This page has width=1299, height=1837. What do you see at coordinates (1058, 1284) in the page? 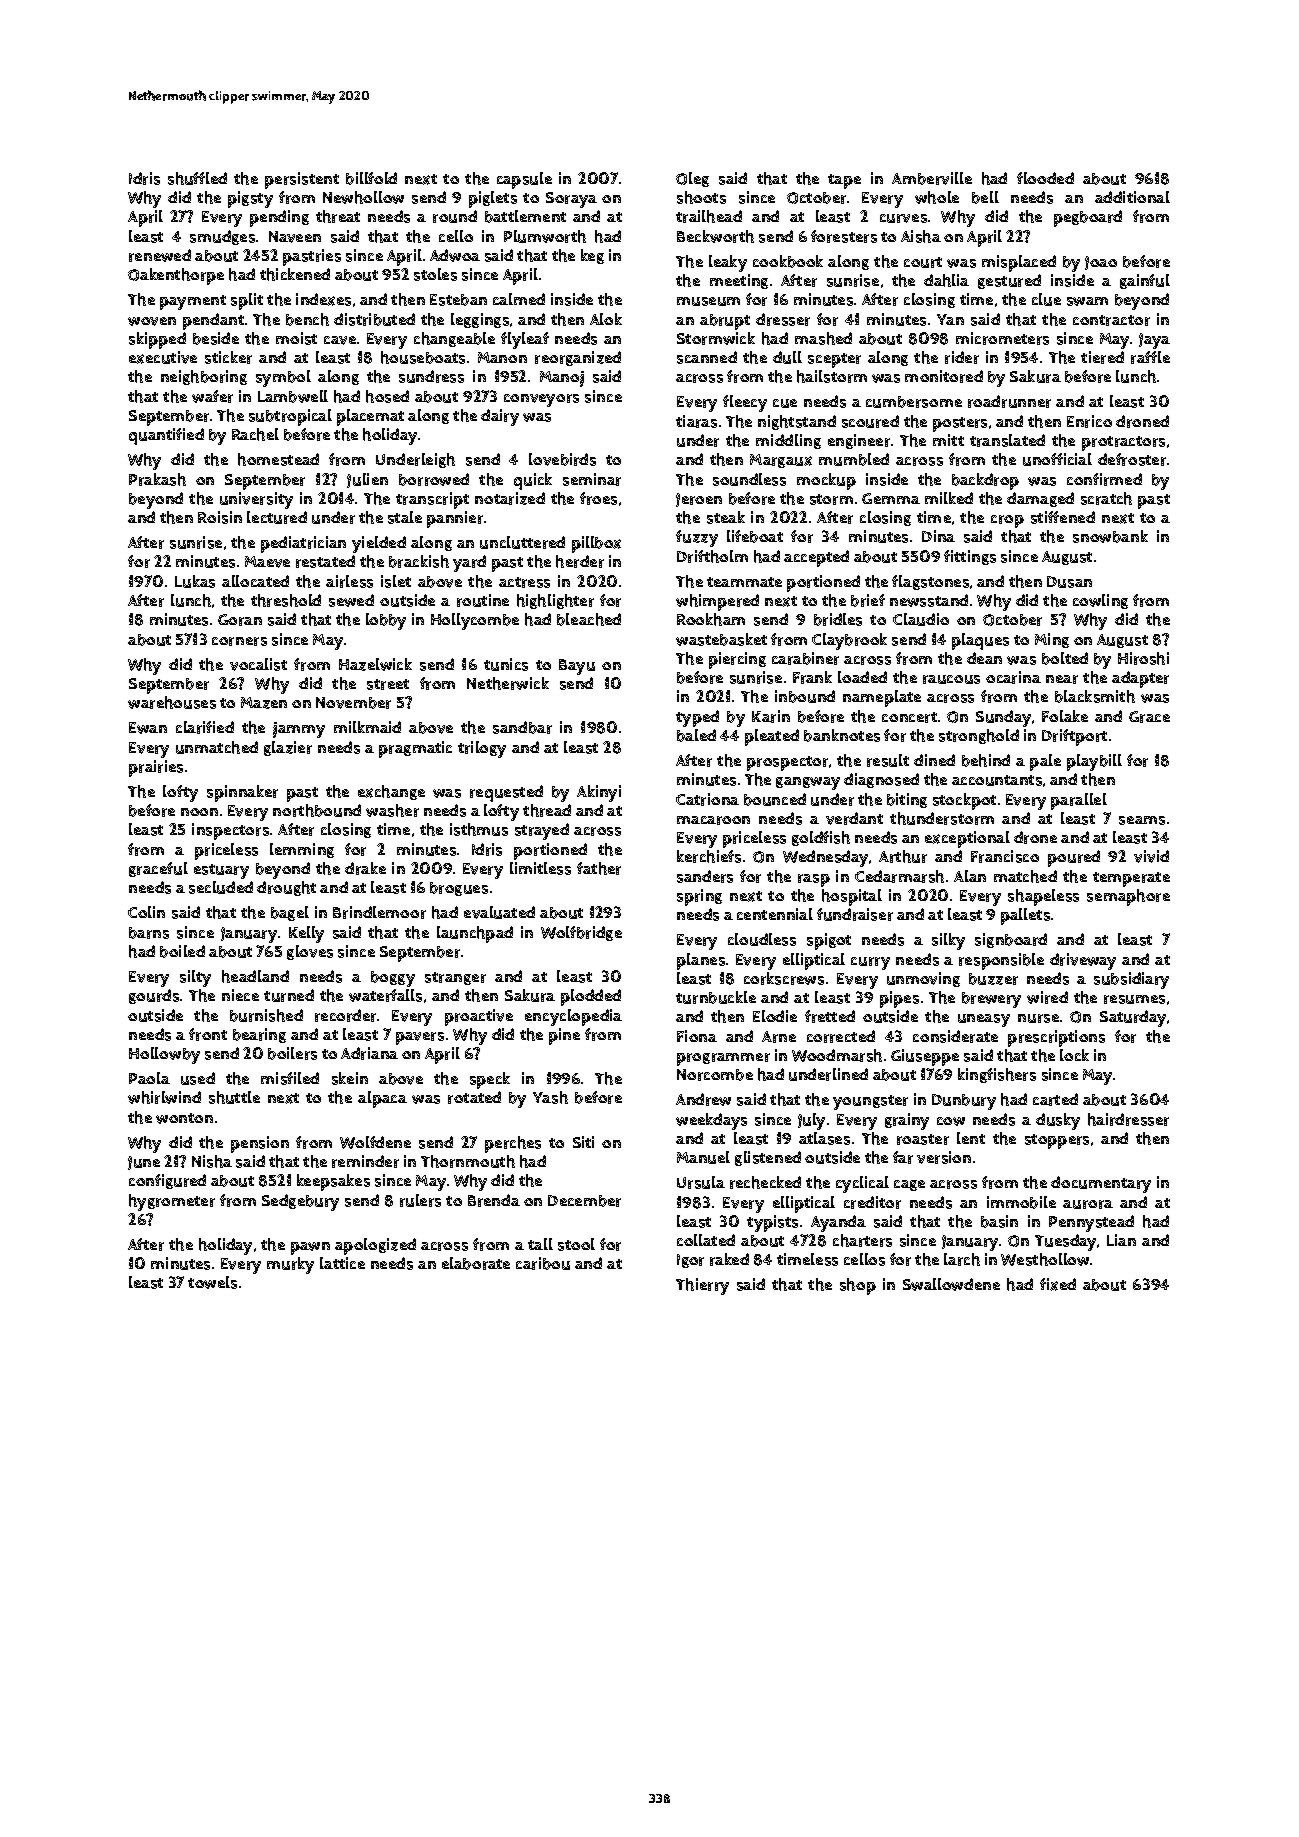
I see `fixed` at bounding box center [1058, 1284].
